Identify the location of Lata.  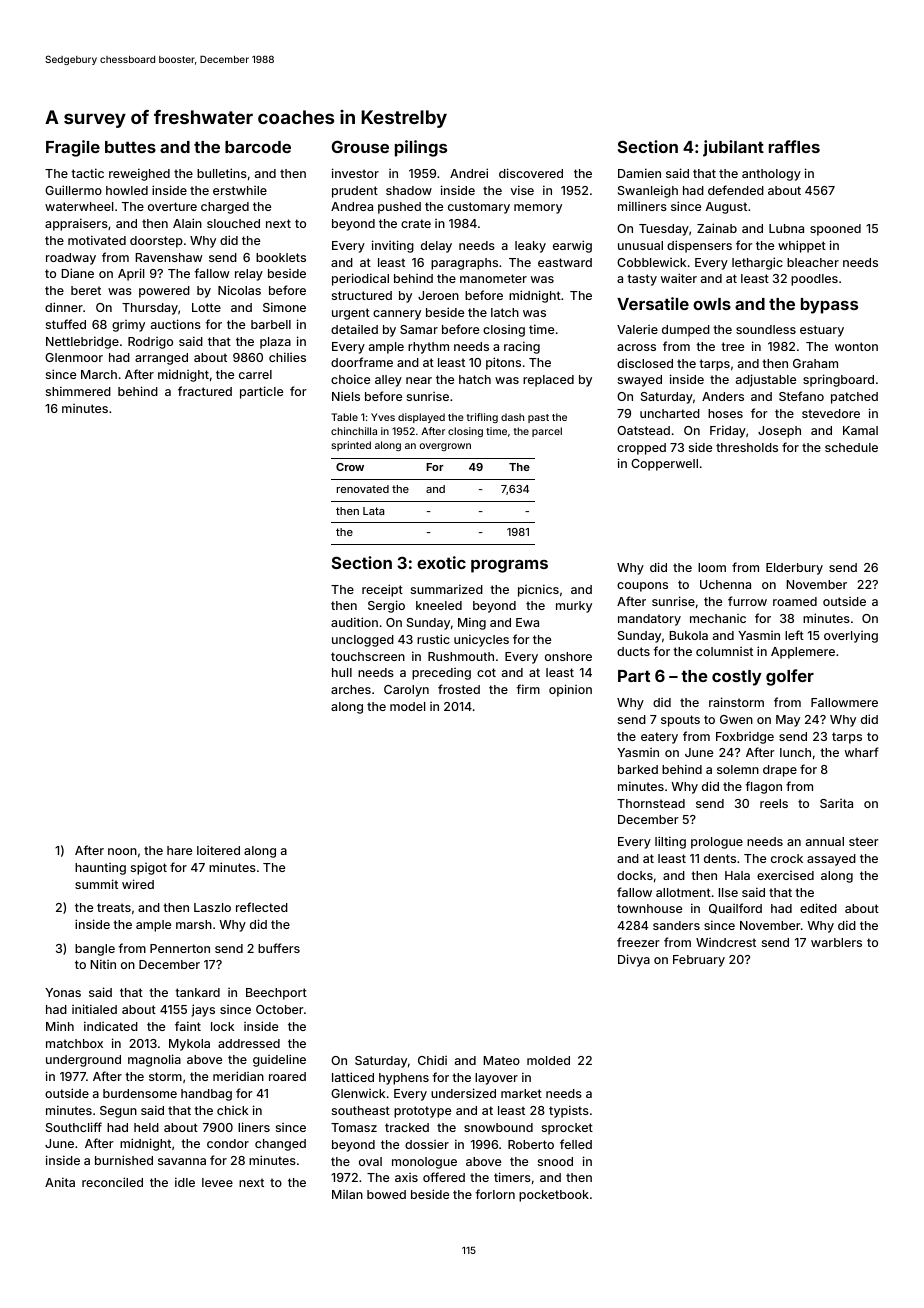
(373, 511).
